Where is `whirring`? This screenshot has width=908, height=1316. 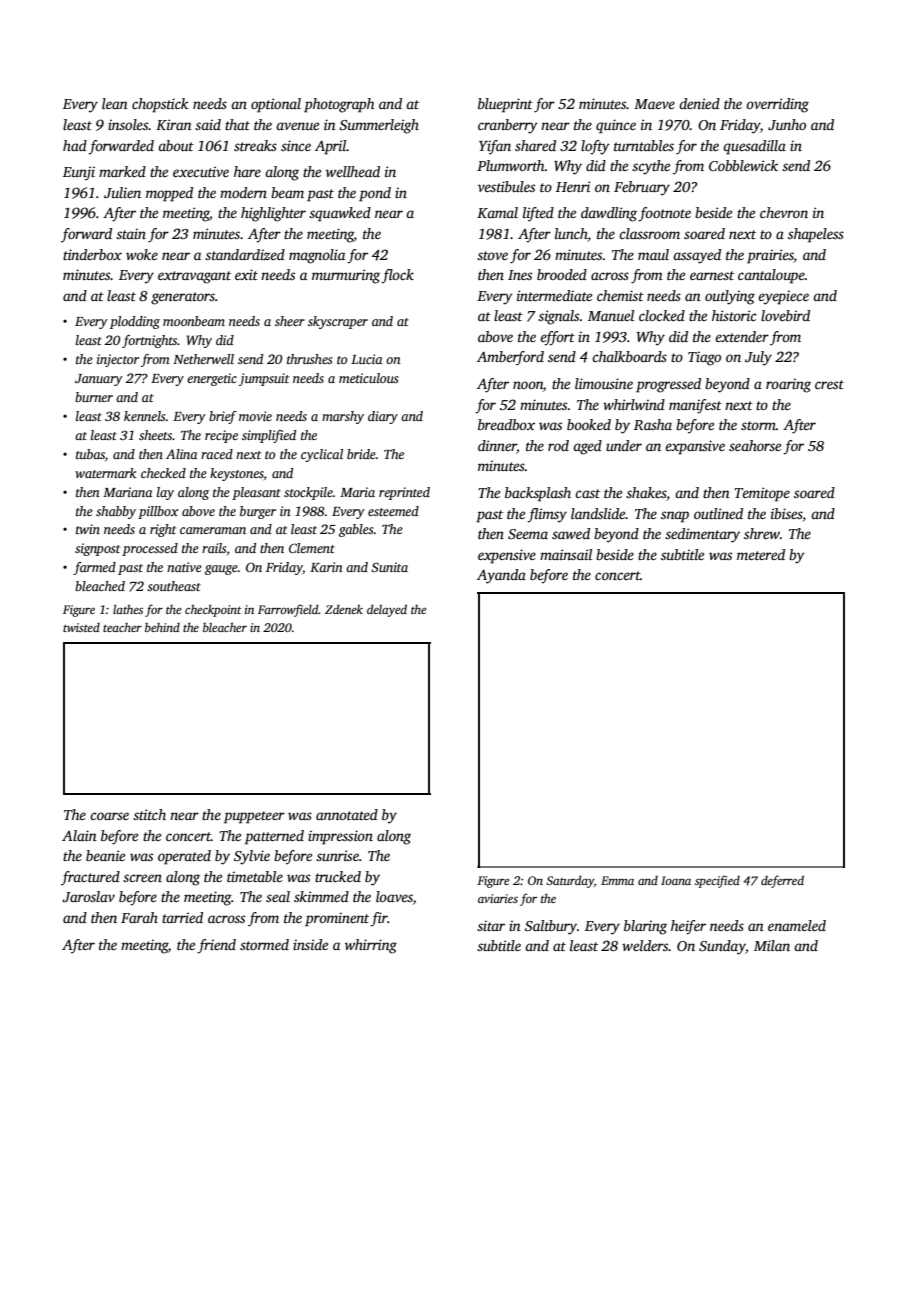
whirring is located at coordinates (371, 946).
